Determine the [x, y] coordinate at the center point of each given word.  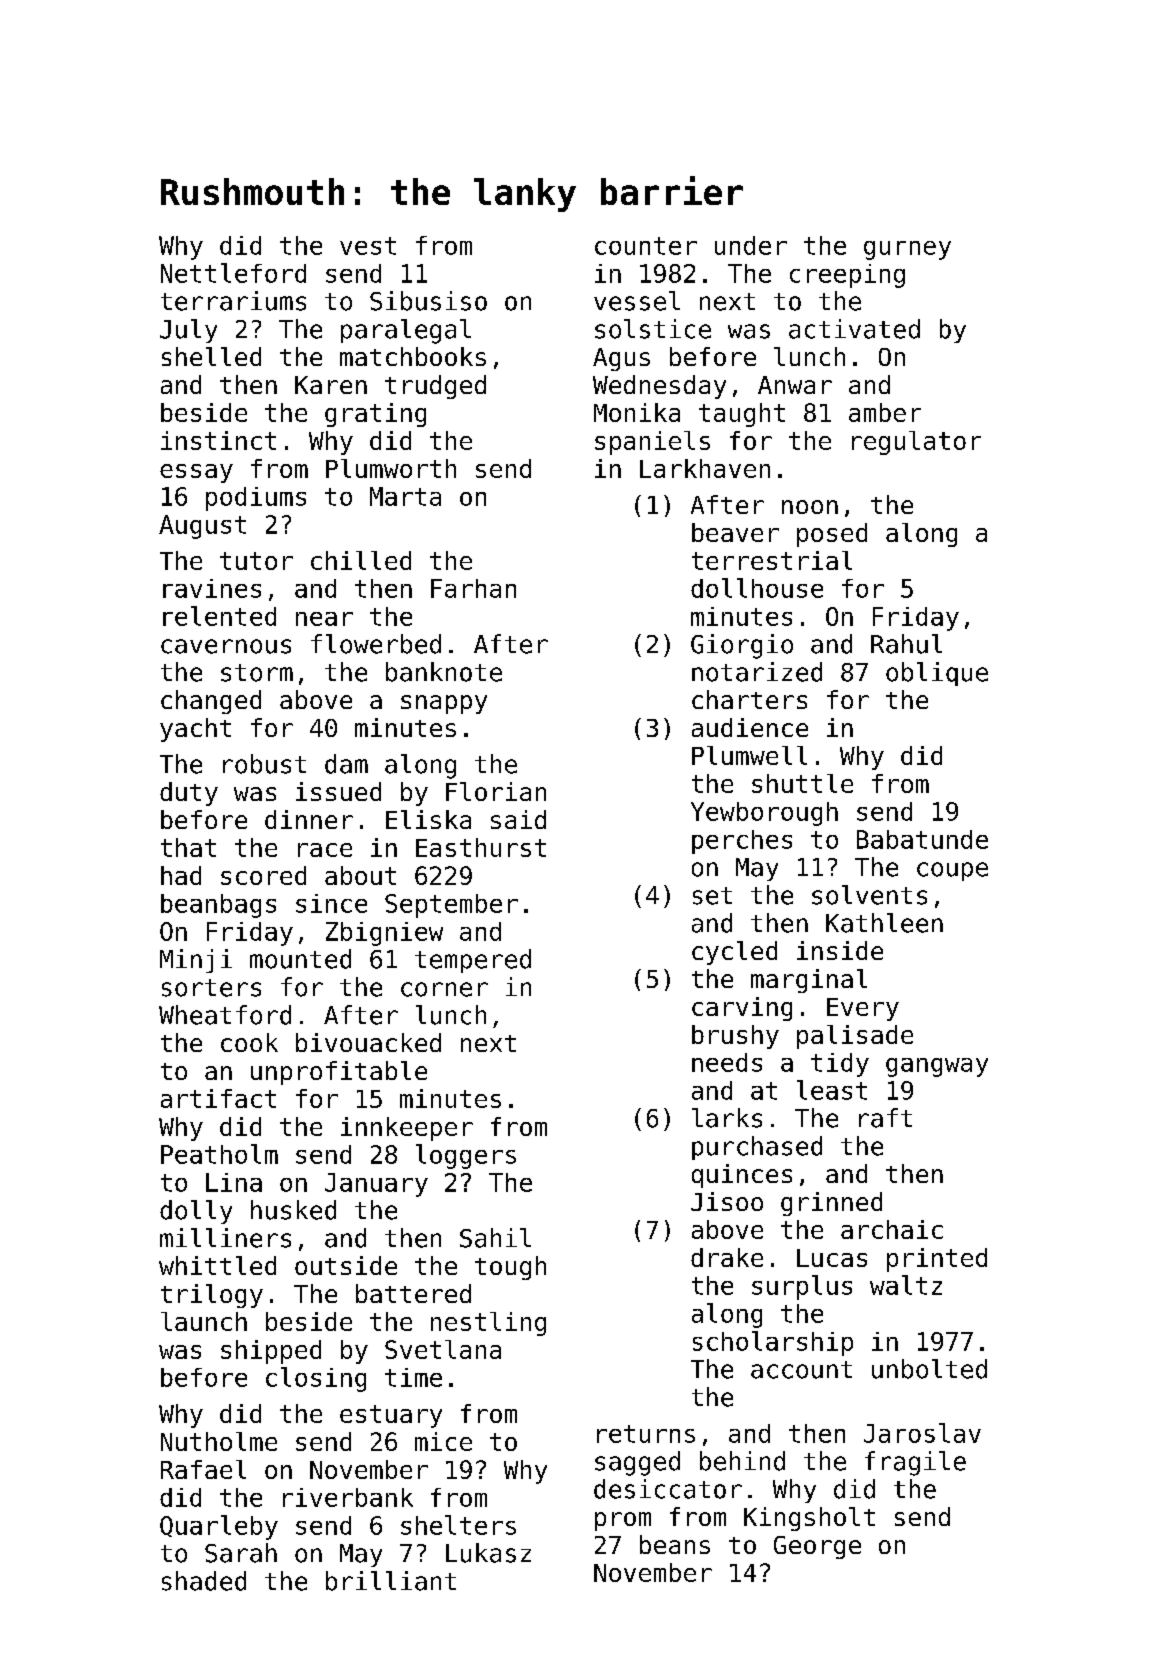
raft [885, 1118]
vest [368, 246]
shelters [458, 1525]
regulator [916, 443]
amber [885, 412]
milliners [225, 1238]
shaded [204, 1581]
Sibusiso [428, 301]
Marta [405, 496]
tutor [256, 561]
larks [727, 1118]
